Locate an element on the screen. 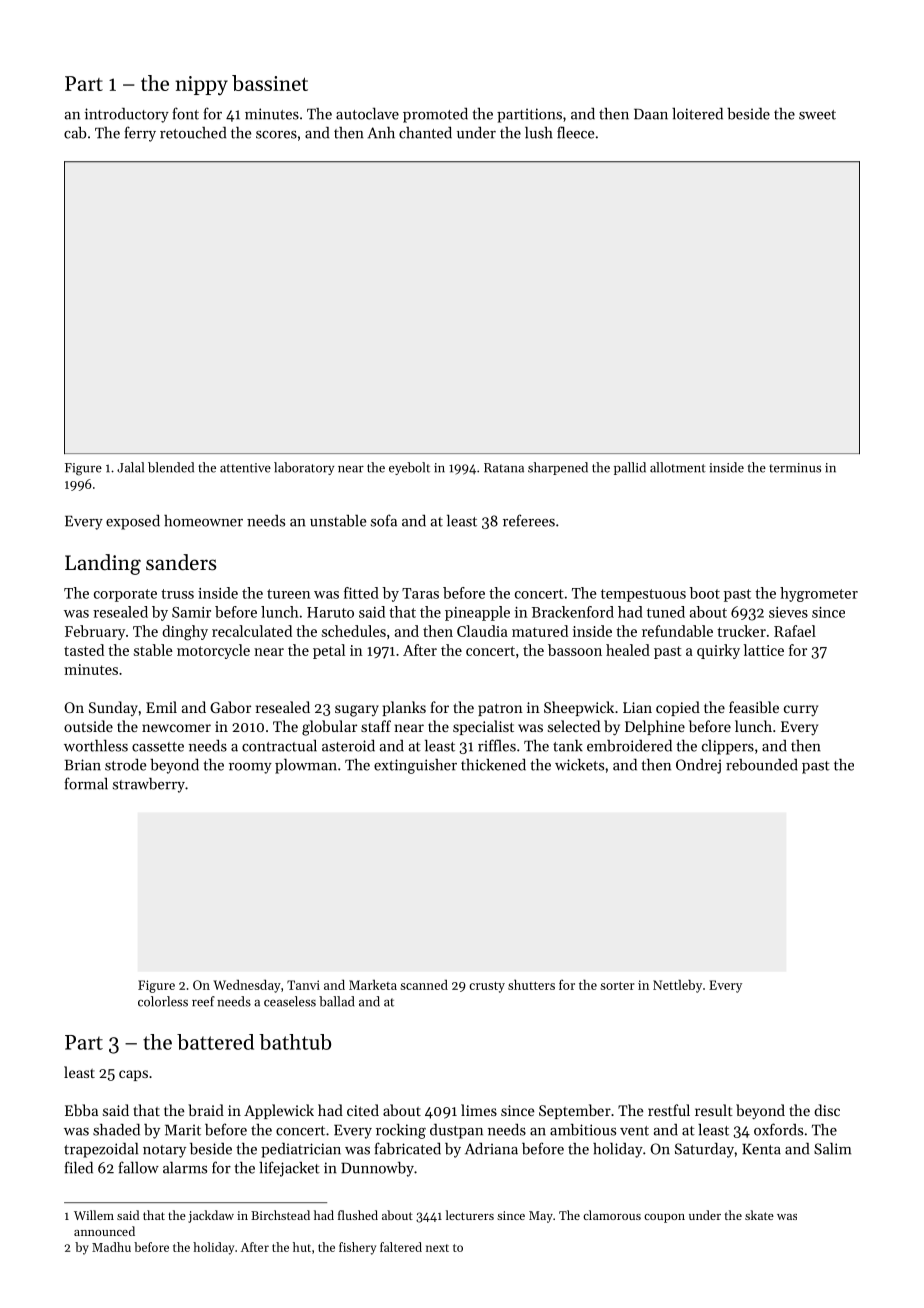  lecturers is located at coordinates (470, 1215).
